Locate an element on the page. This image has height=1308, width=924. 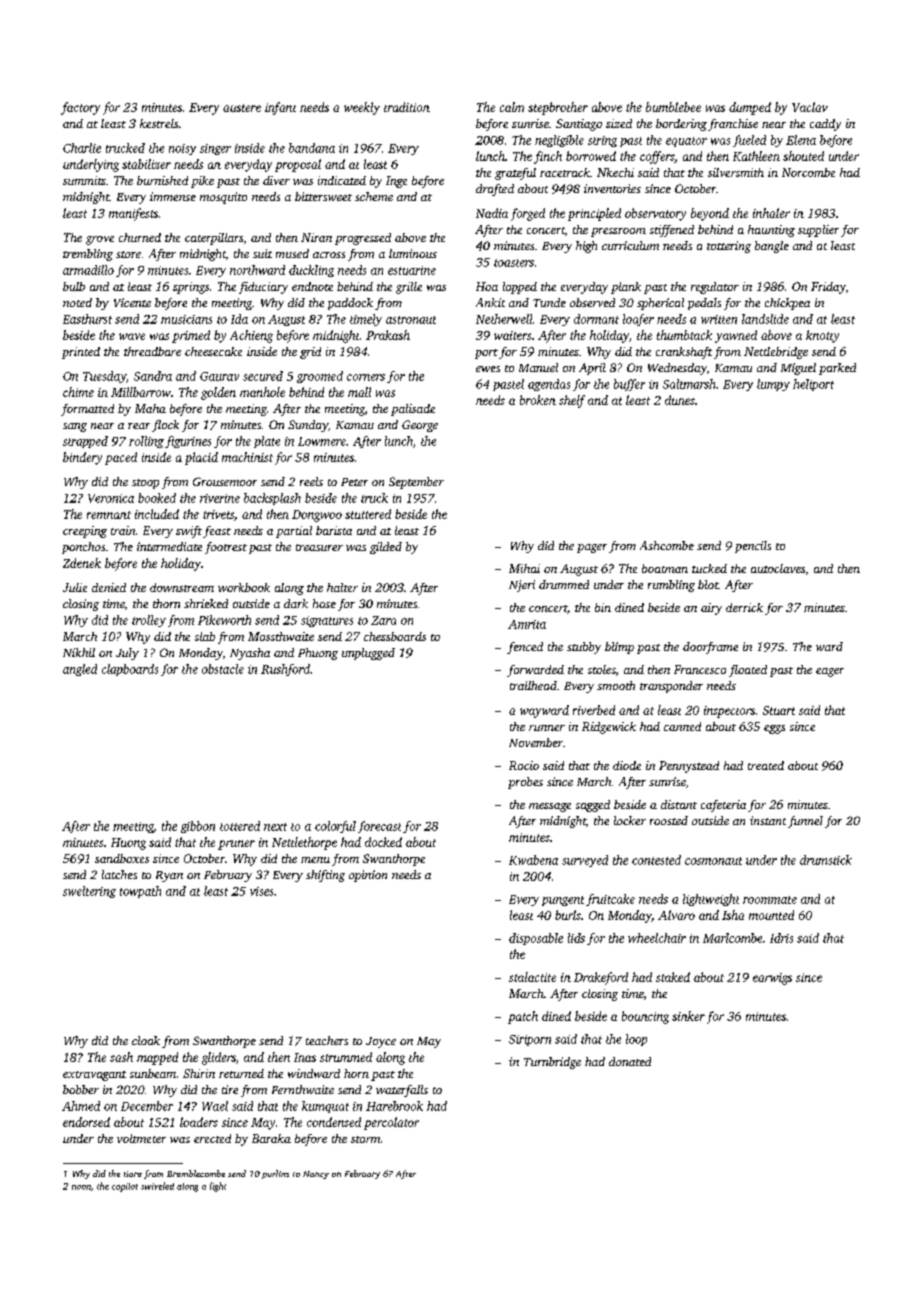
Ryan is located at coordinates (169, 876).
